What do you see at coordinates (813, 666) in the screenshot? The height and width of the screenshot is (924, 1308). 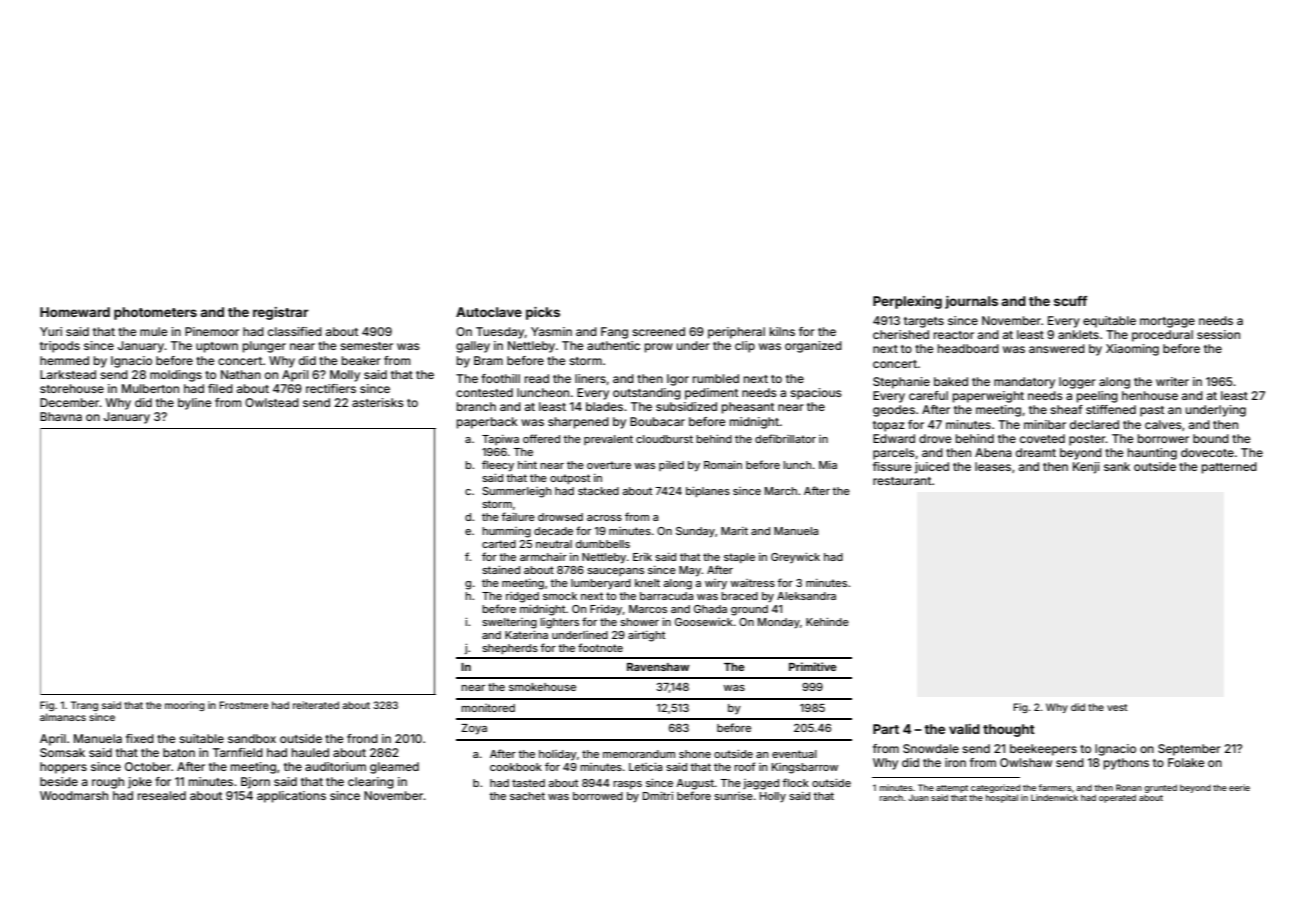 I see `Primitive` at bounding box center [813, 666].
